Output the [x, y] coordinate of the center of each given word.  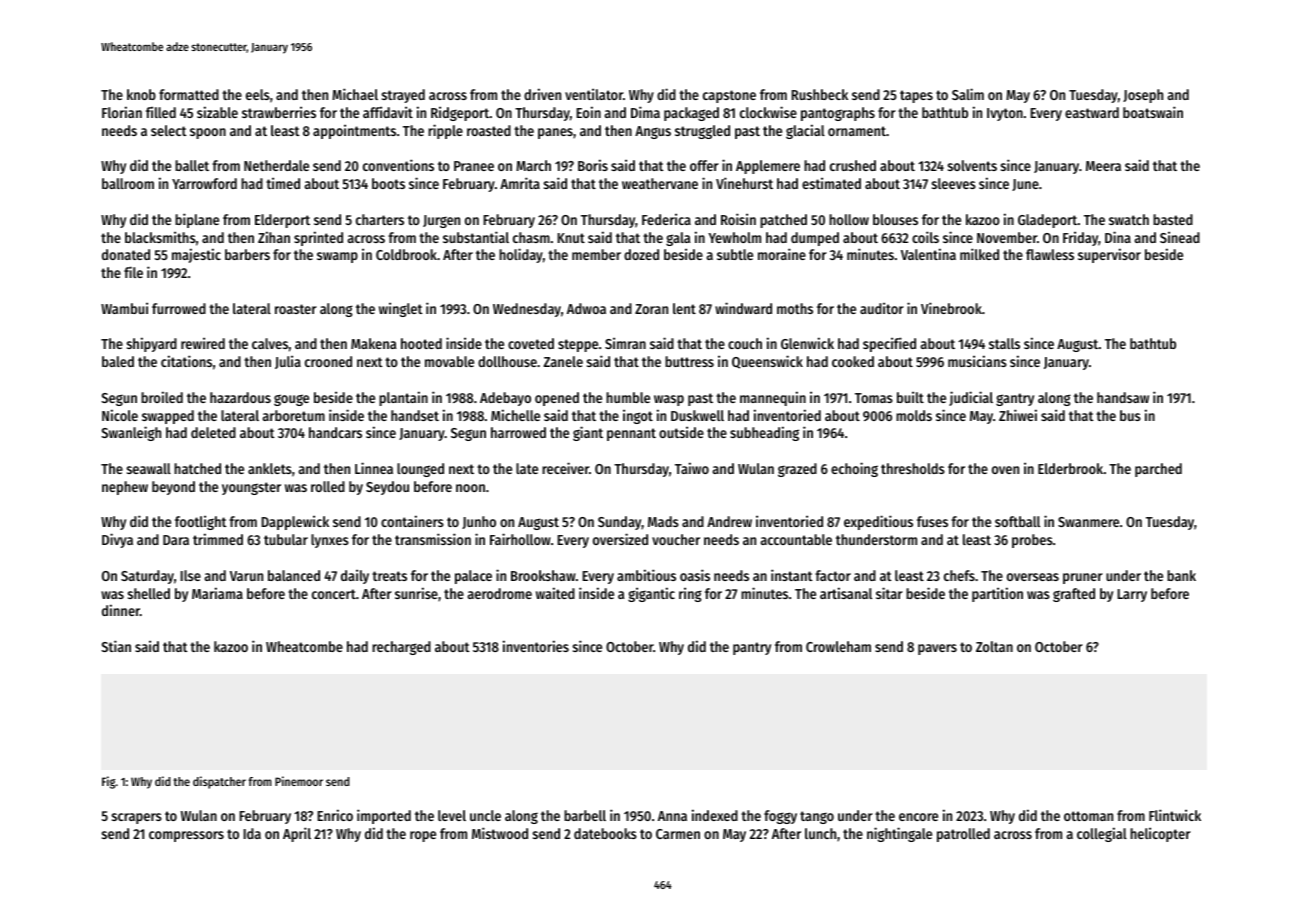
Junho [479, 522]
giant [588, 433]
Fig [108, 782]
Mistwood [500, 833]
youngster [251, 488]
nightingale [899, 834]
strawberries [279, 112]
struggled [702, 132]
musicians [977, 361]
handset [415, 415]
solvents [972, 165]
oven [1005, 470]
